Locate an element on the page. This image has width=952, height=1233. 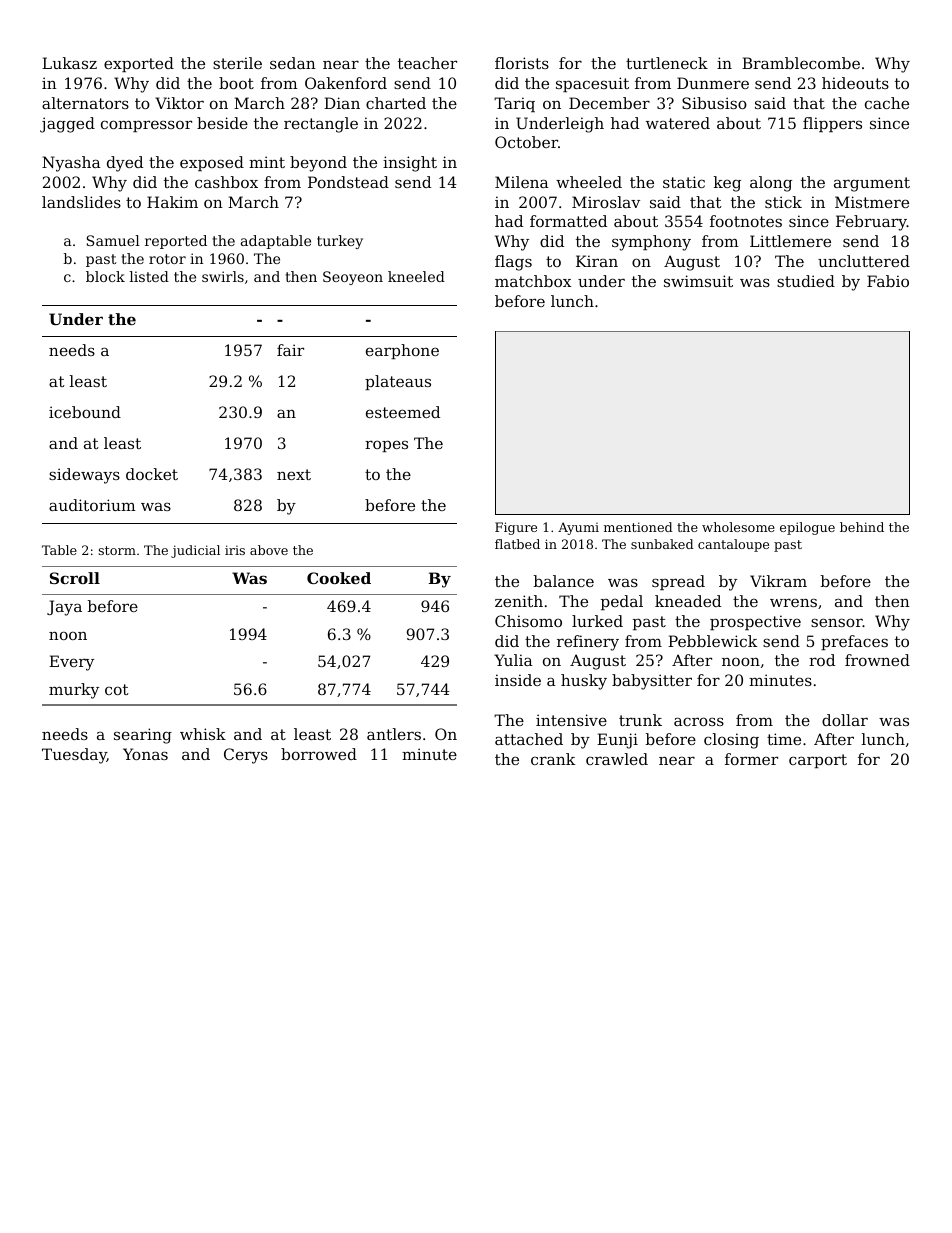
sterile is located at coordinates (237, 63).
